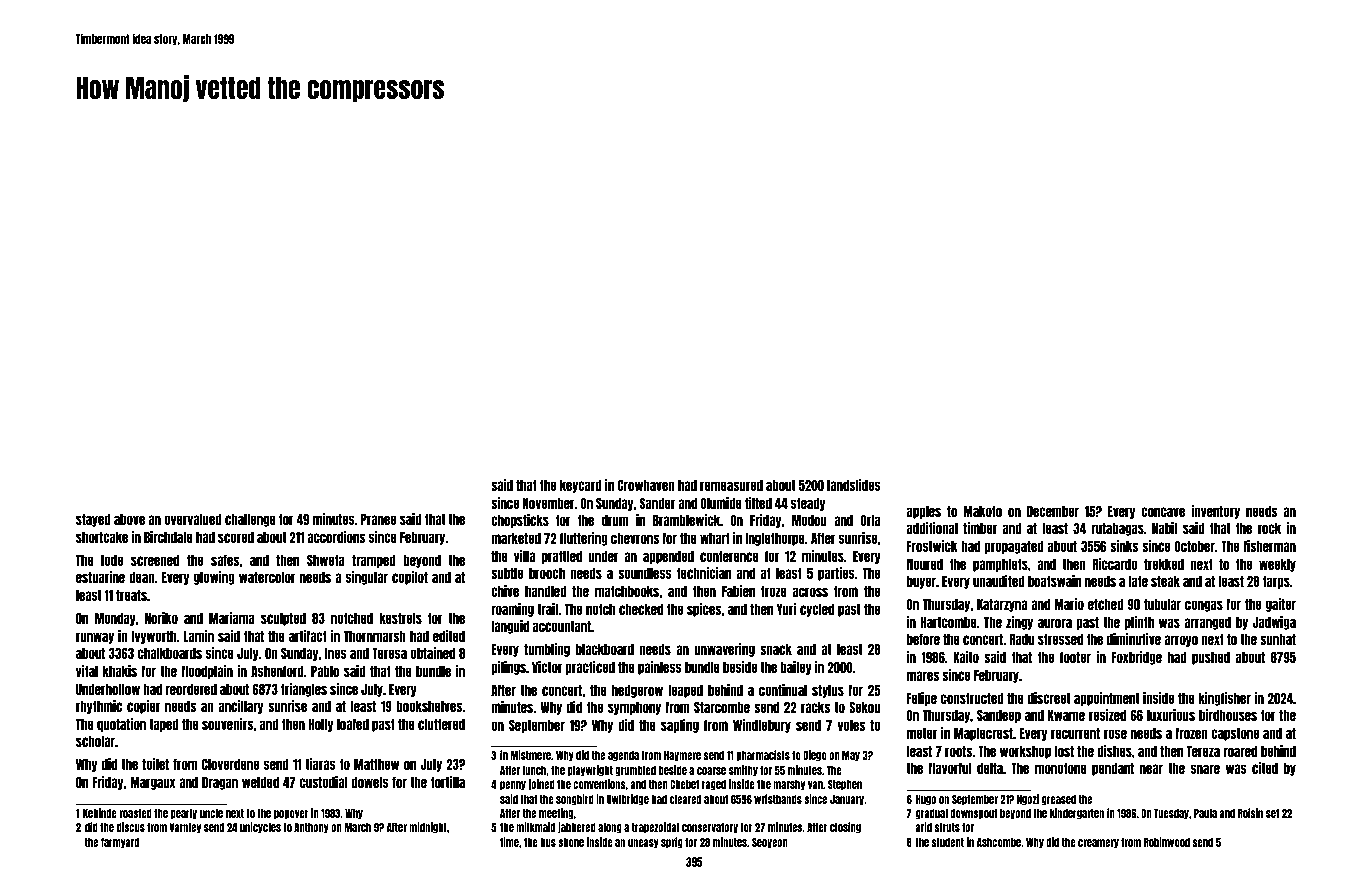 This document has height=887, width=1372. What do you see at coordinates (729, 556) in the document?
I see `conference` at bounding box center [729, 556].
